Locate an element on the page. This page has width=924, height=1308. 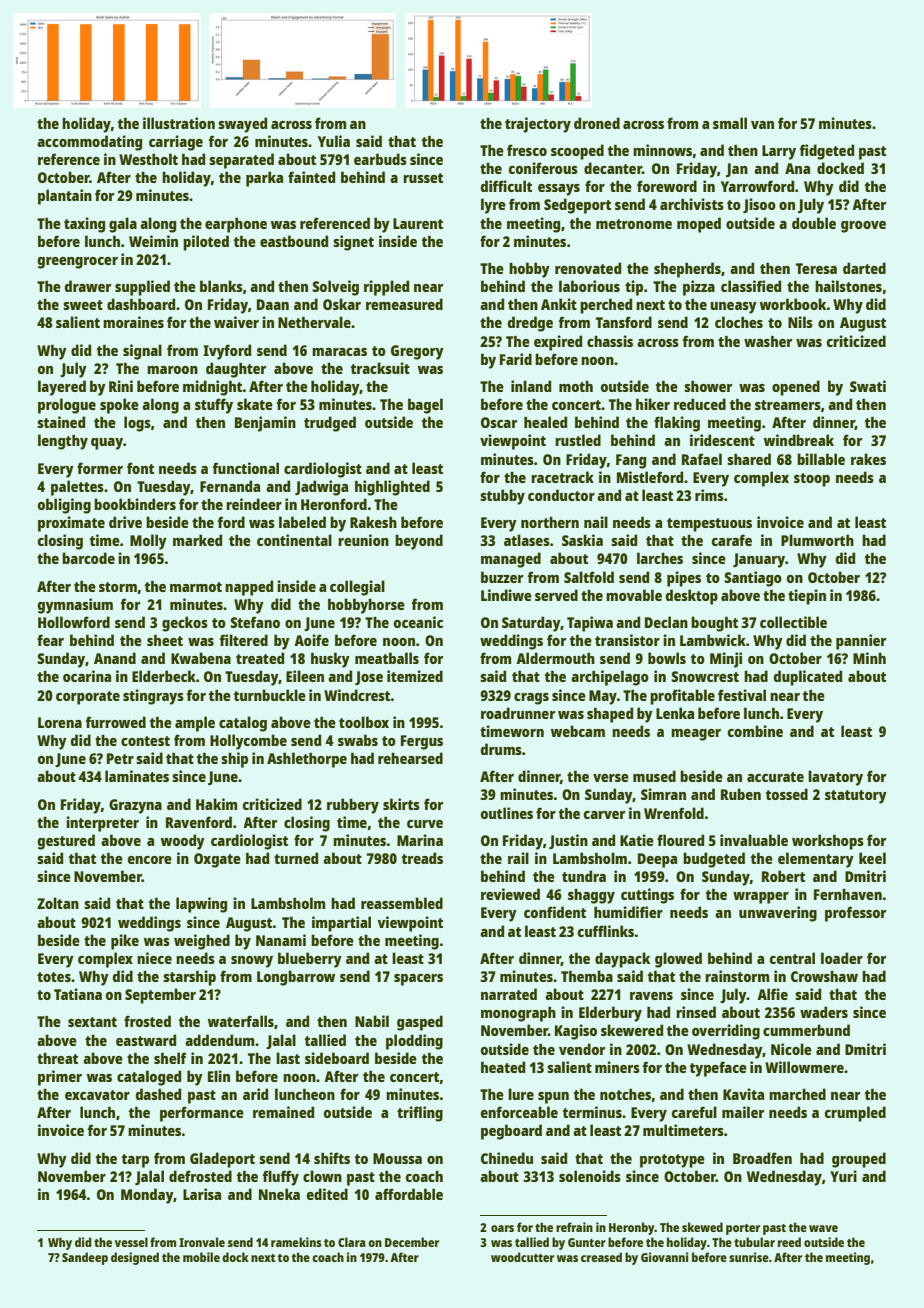
snowy is located at coordinates (252, 962).
